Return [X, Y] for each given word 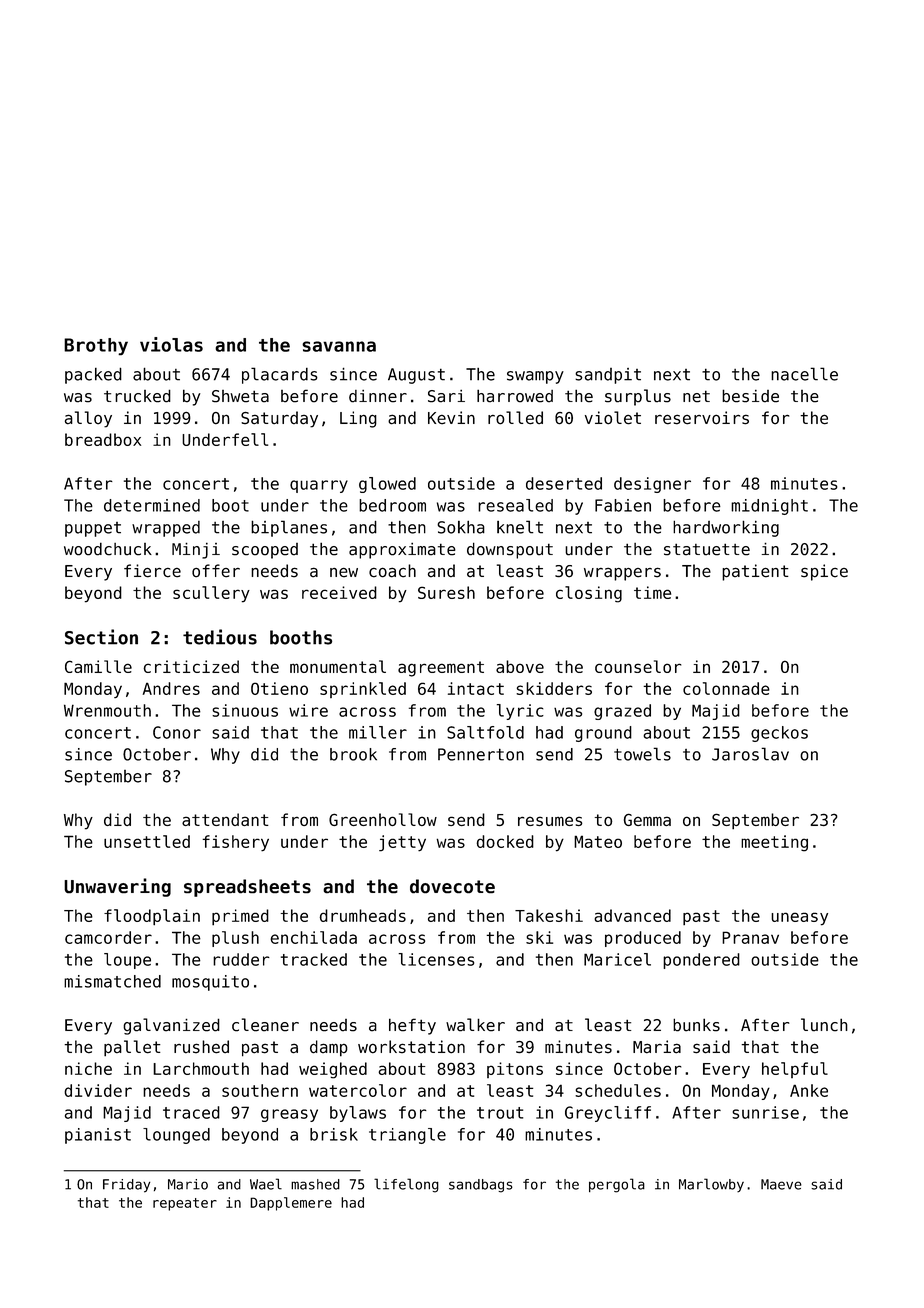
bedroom [392, 505]
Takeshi [549, 915]
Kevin [451, 418]
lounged [176, 1136]
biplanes [289, 528]
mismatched [112, 981]
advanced [632, 915]
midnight [769, 507]
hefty [412, 1026]
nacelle [804, 374]
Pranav [750, 937]
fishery [235, 843]
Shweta [240, 396]
